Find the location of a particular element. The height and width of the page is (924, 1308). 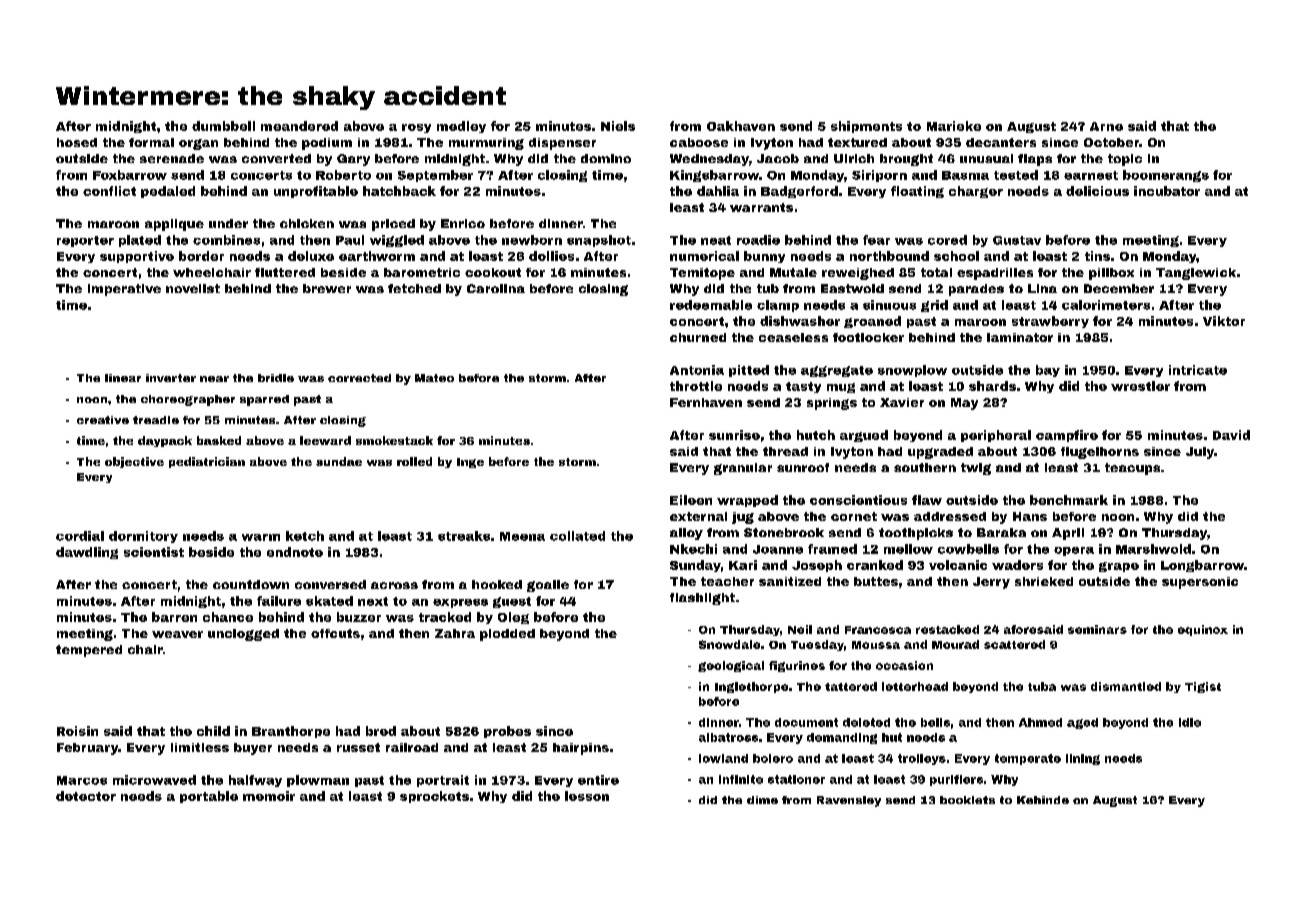

Marieke is located at coordinates (954, 126).
